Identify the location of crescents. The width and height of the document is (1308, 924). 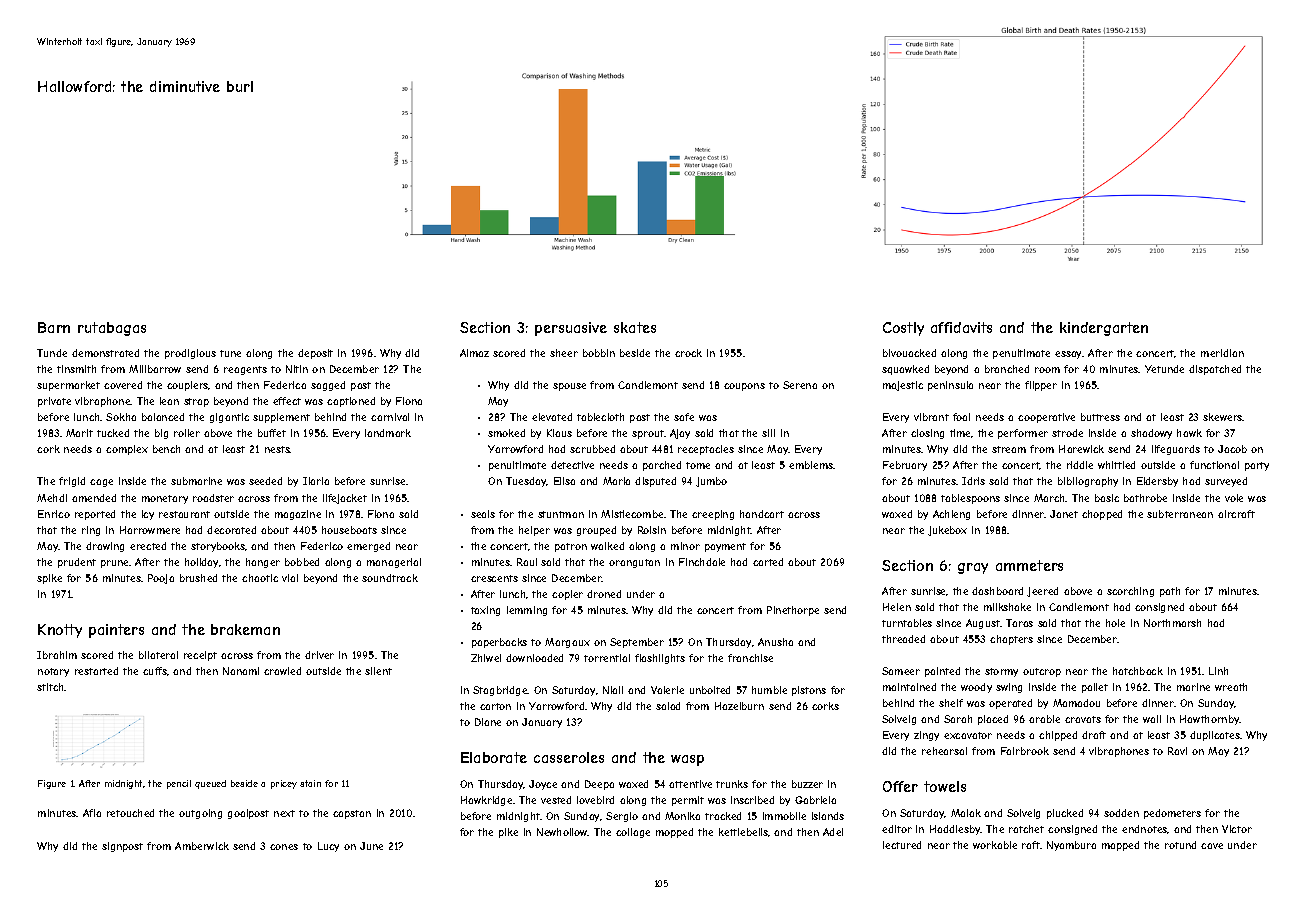
(494, 578).
